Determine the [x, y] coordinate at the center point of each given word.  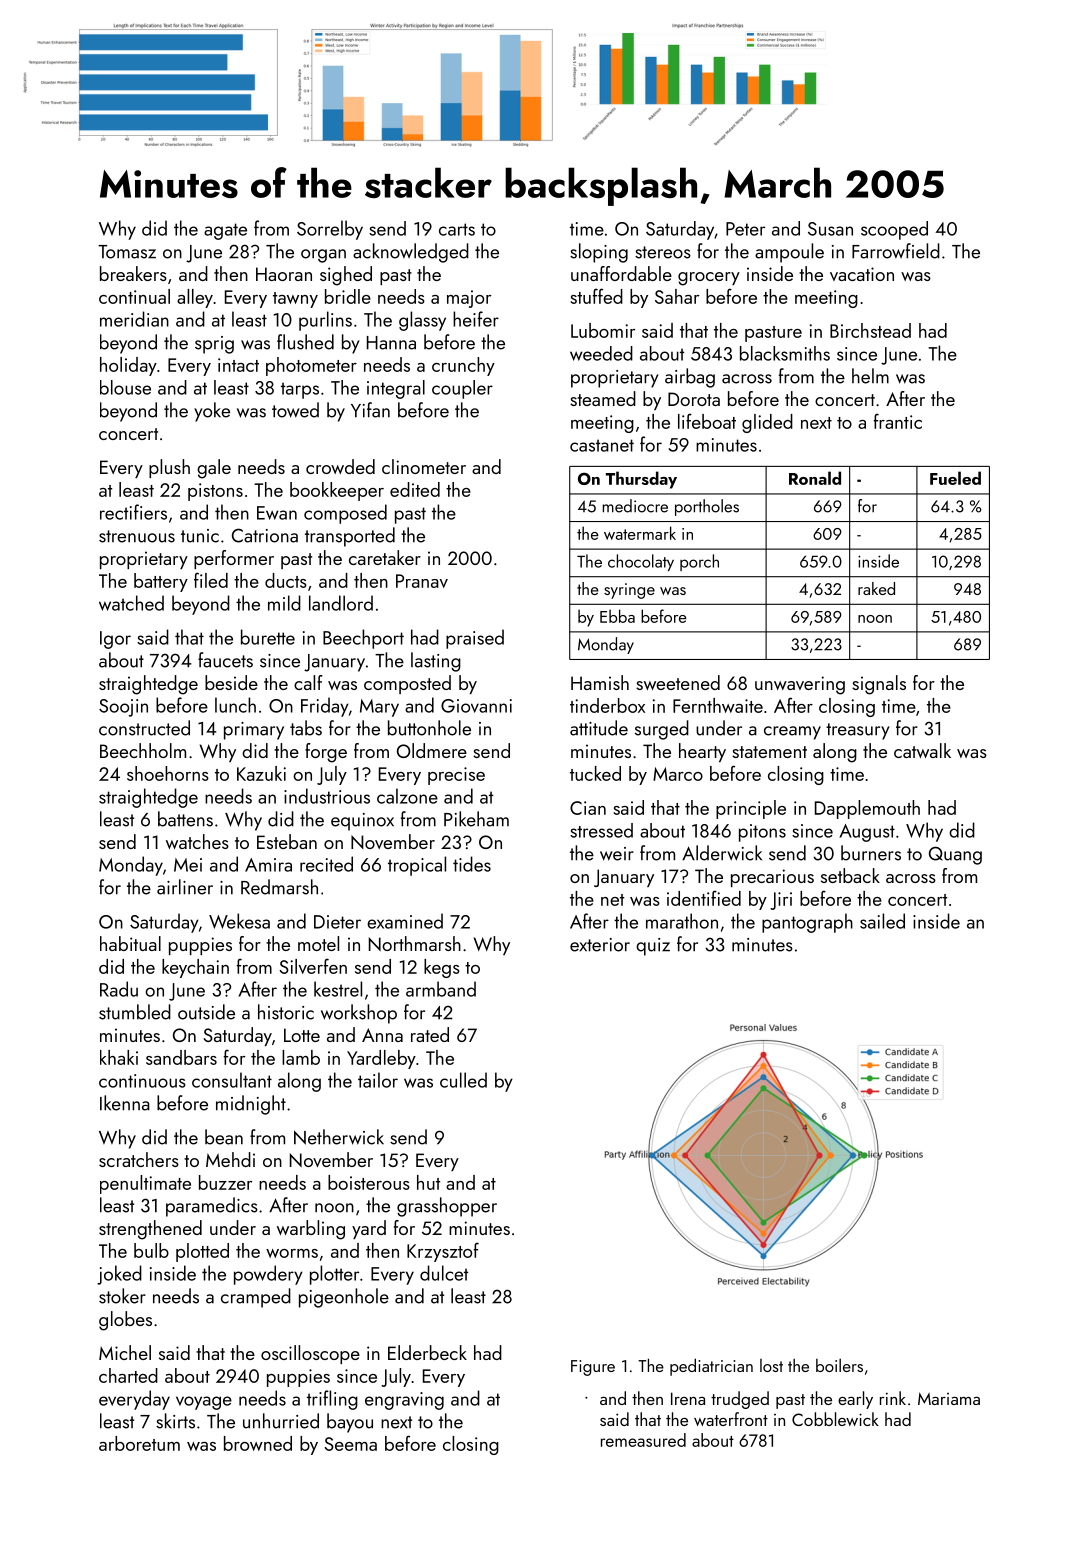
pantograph [807, 923]
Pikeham [476, 819]
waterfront [731, 1419]
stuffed [597, 296]
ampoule [789, 253]
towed [295, 410]
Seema [350, 1444]
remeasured [643, 1440]
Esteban [287, 841]
